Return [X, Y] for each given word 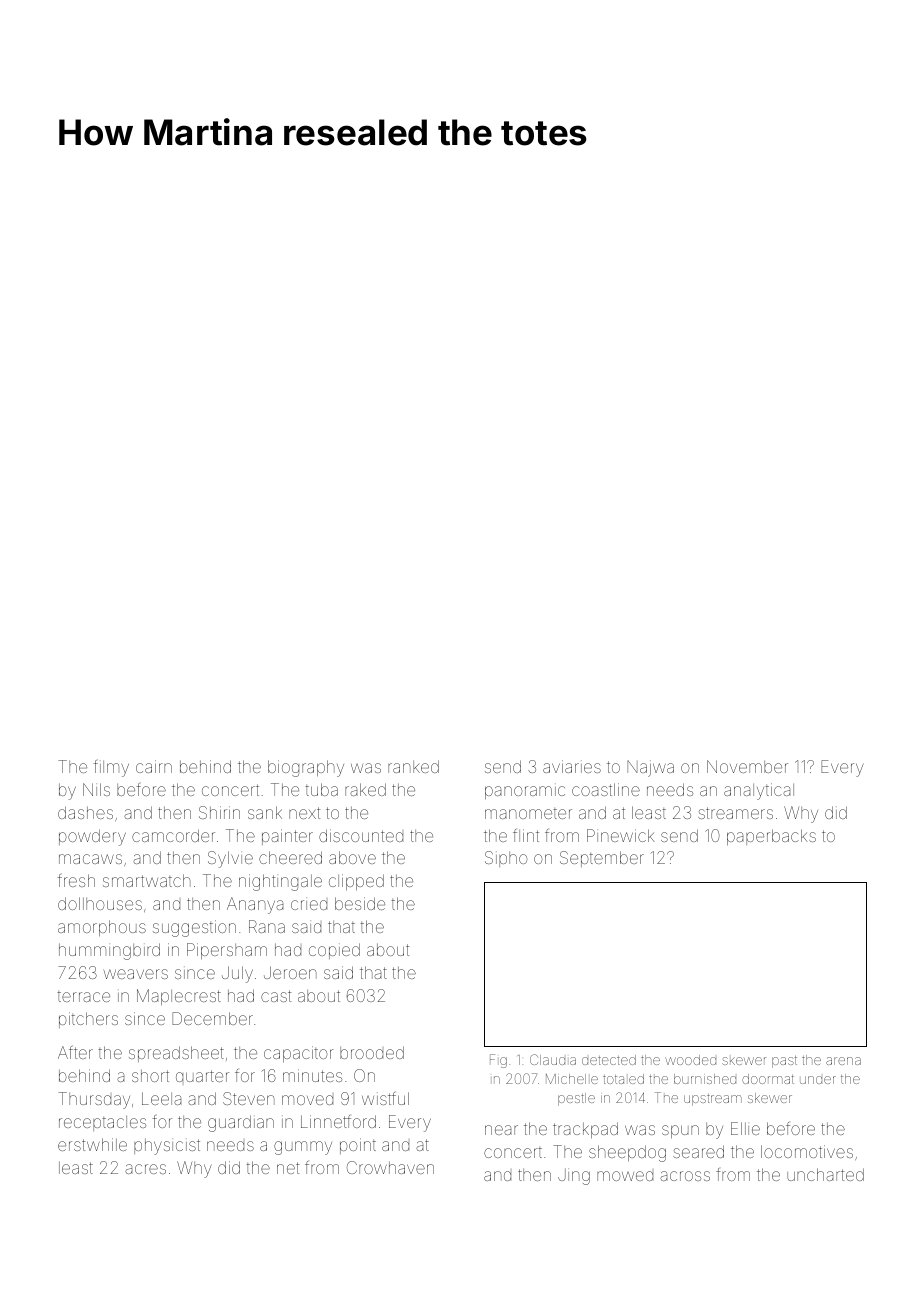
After [75, 1052]
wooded [690, 1060]
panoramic [525, 792]
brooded [372, 1052]
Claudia [553, 1059]
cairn [154, 766]
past [784, 1062]
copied [334, 951]
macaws [90, 859]
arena [843, 1061]
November [747, 766]
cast [276, 996]
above [352, 857]
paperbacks [771, 837]
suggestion [194, 928]
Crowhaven [390, 1167]
